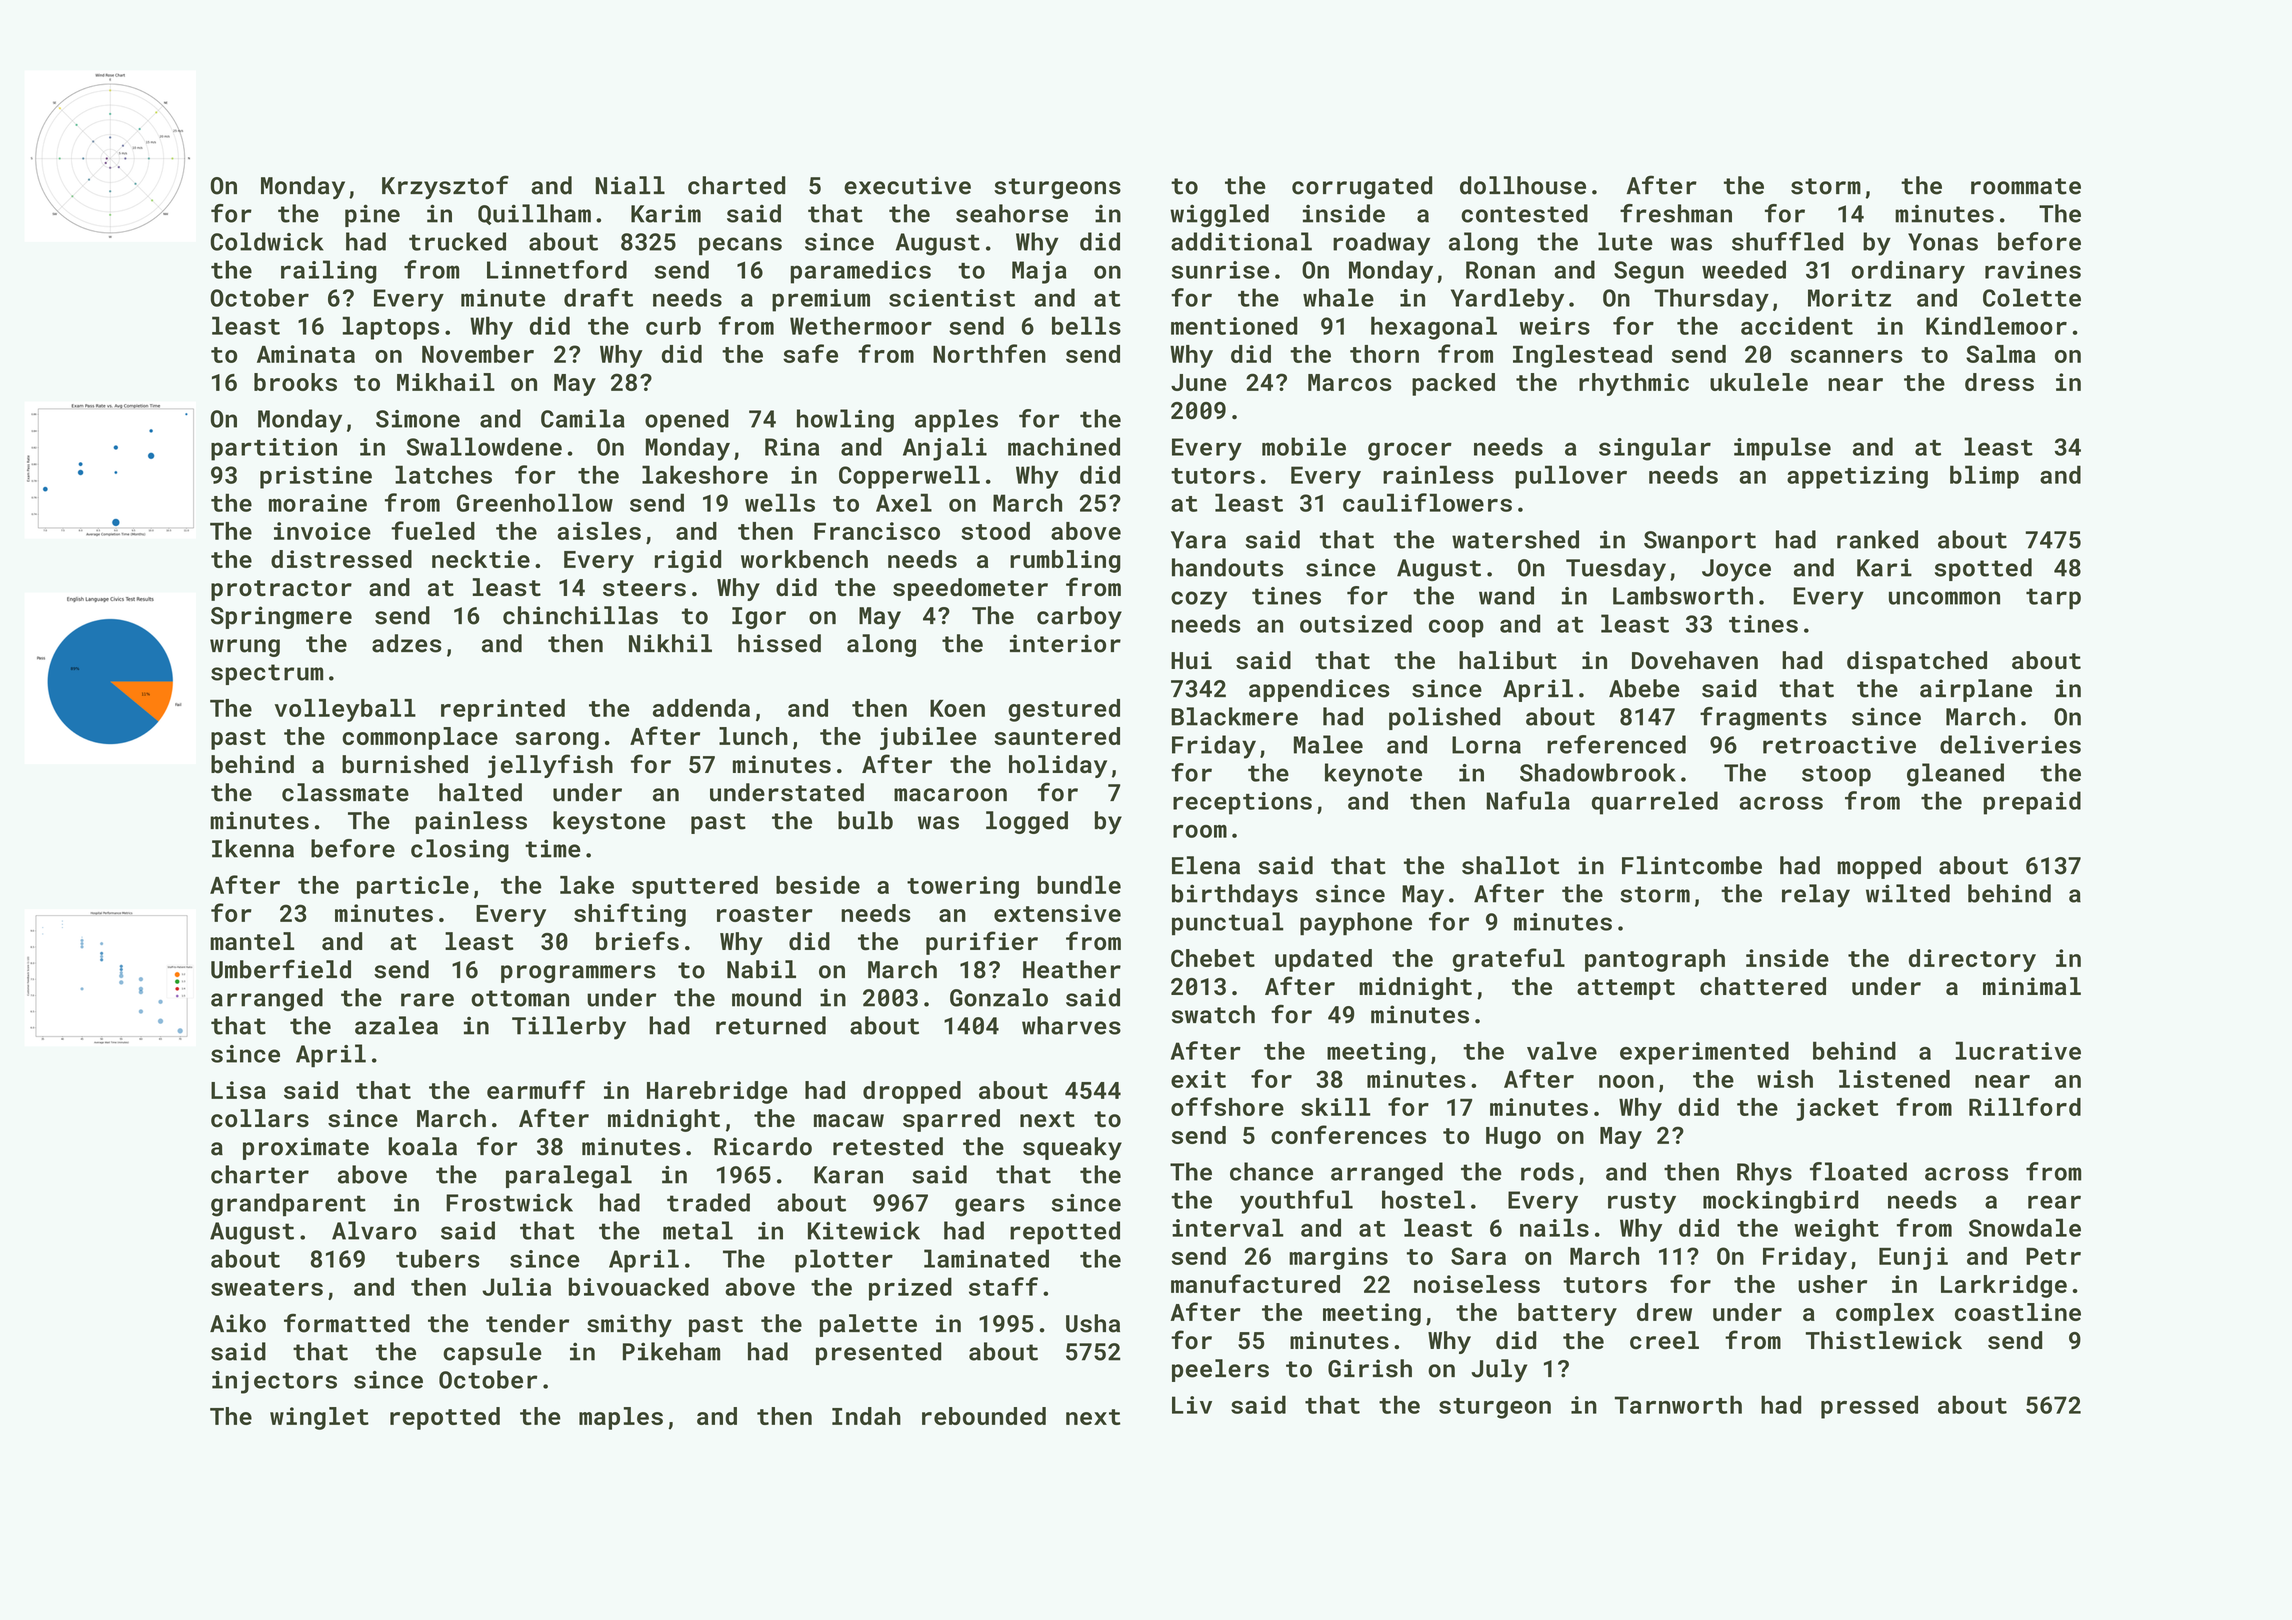 The width and height of the page is (2292, 1620). I want to click on spotted, so click(1983, 569).
